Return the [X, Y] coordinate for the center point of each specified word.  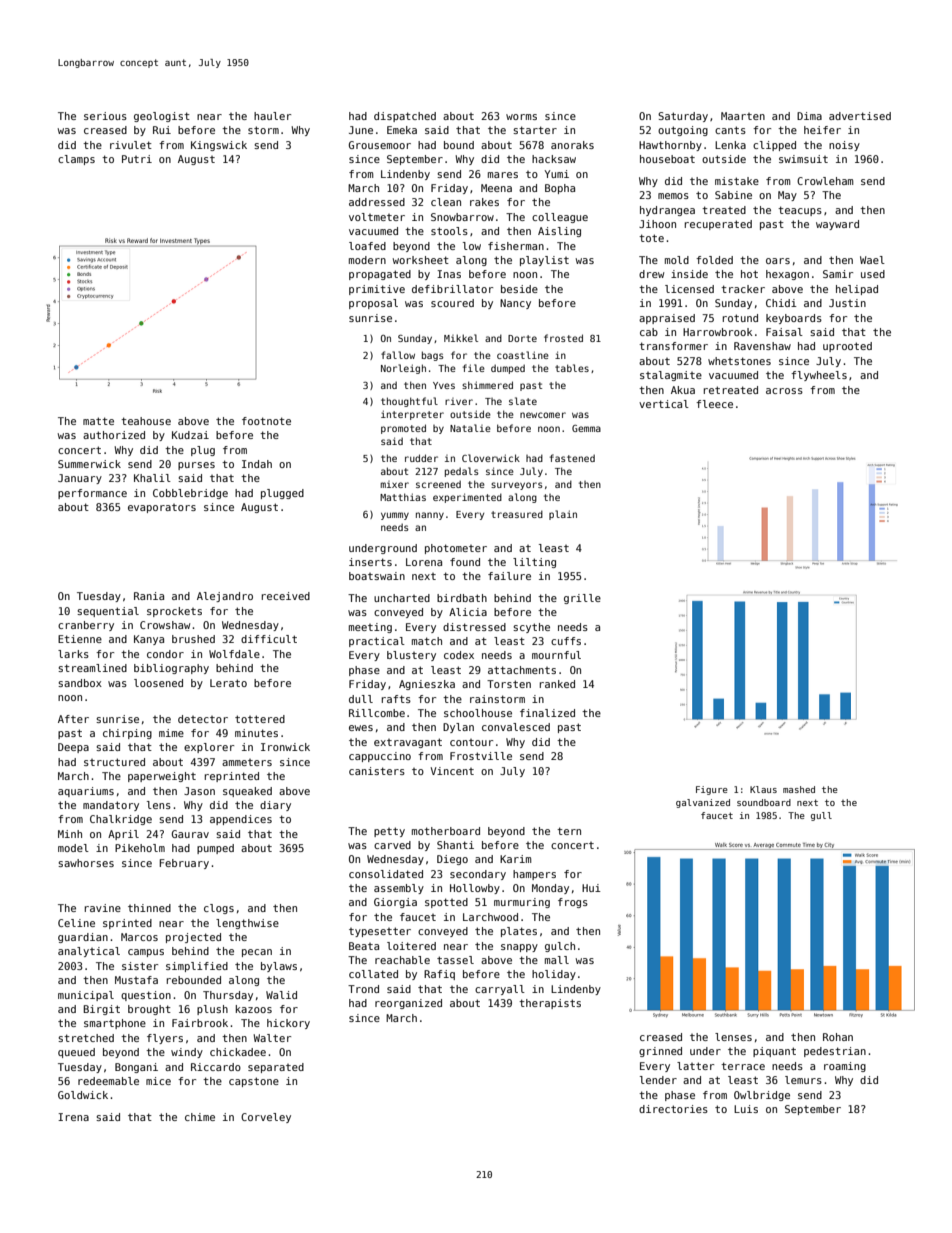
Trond [363, 989]
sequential [108, 612]
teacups [800, 211]
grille [582, 599]
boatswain [377, 576]
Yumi [556, 174]
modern [367, 260]
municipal [86, 996]
